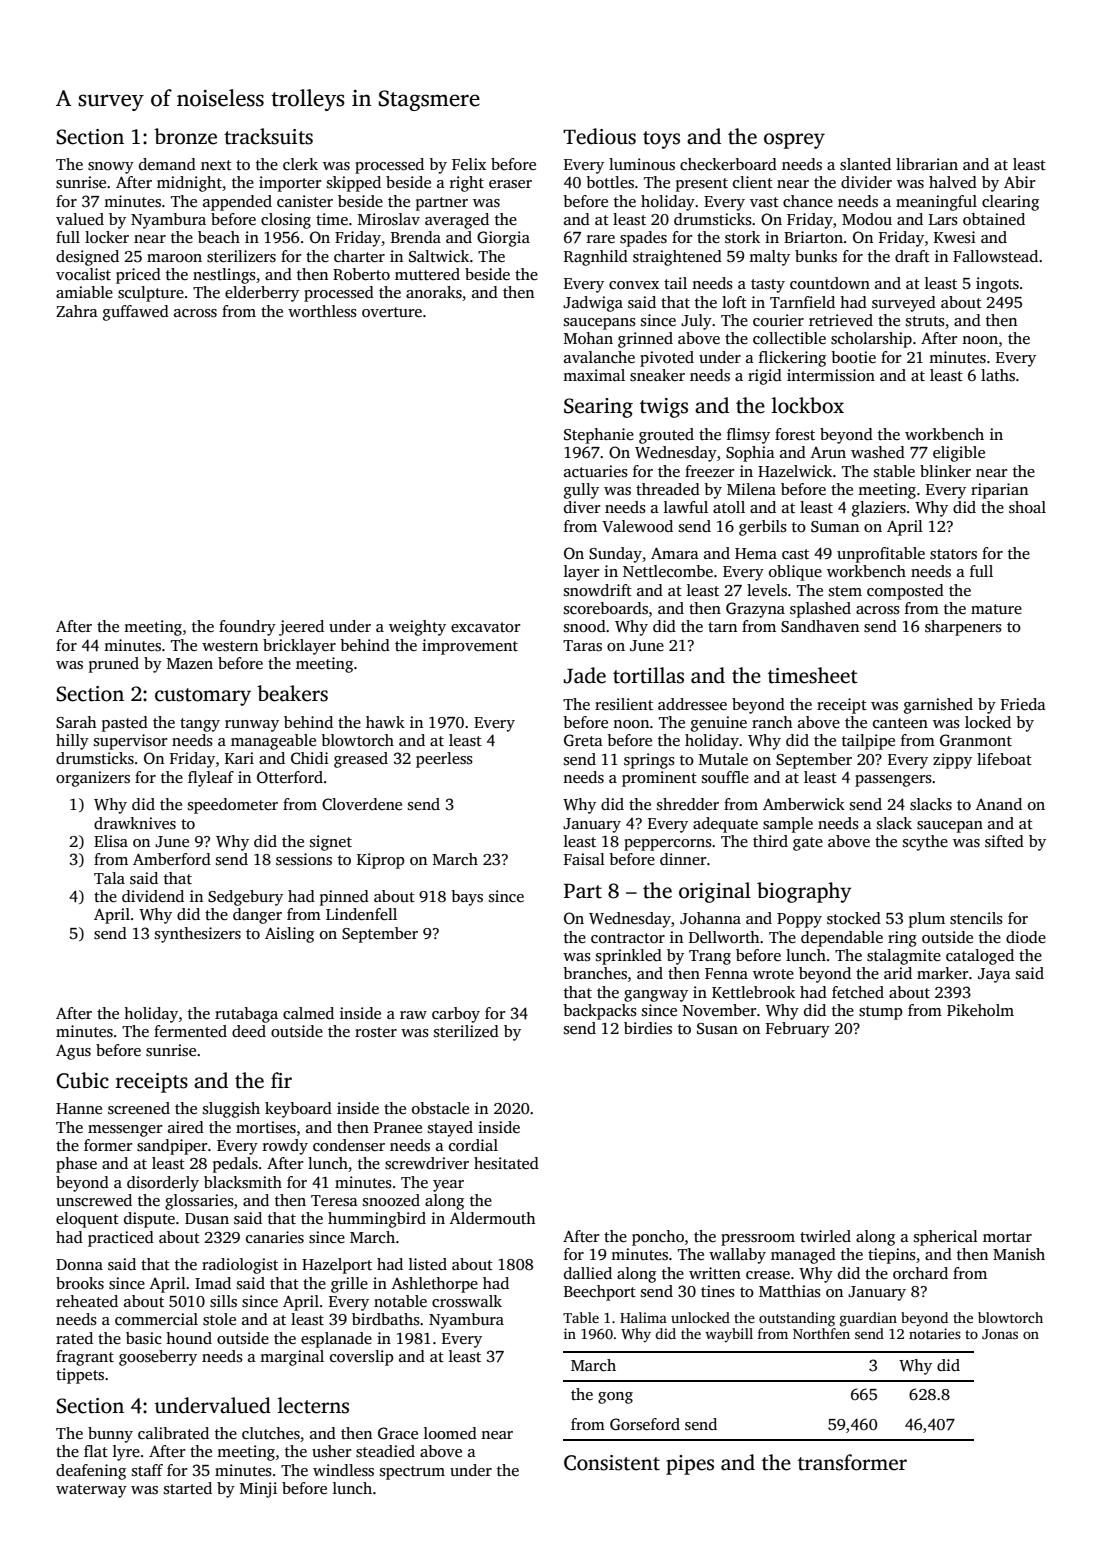 The image size is (1104, 1562). Describe the element at coordinates (583, 740) in the screenshot. I see `Greta` at that location.
